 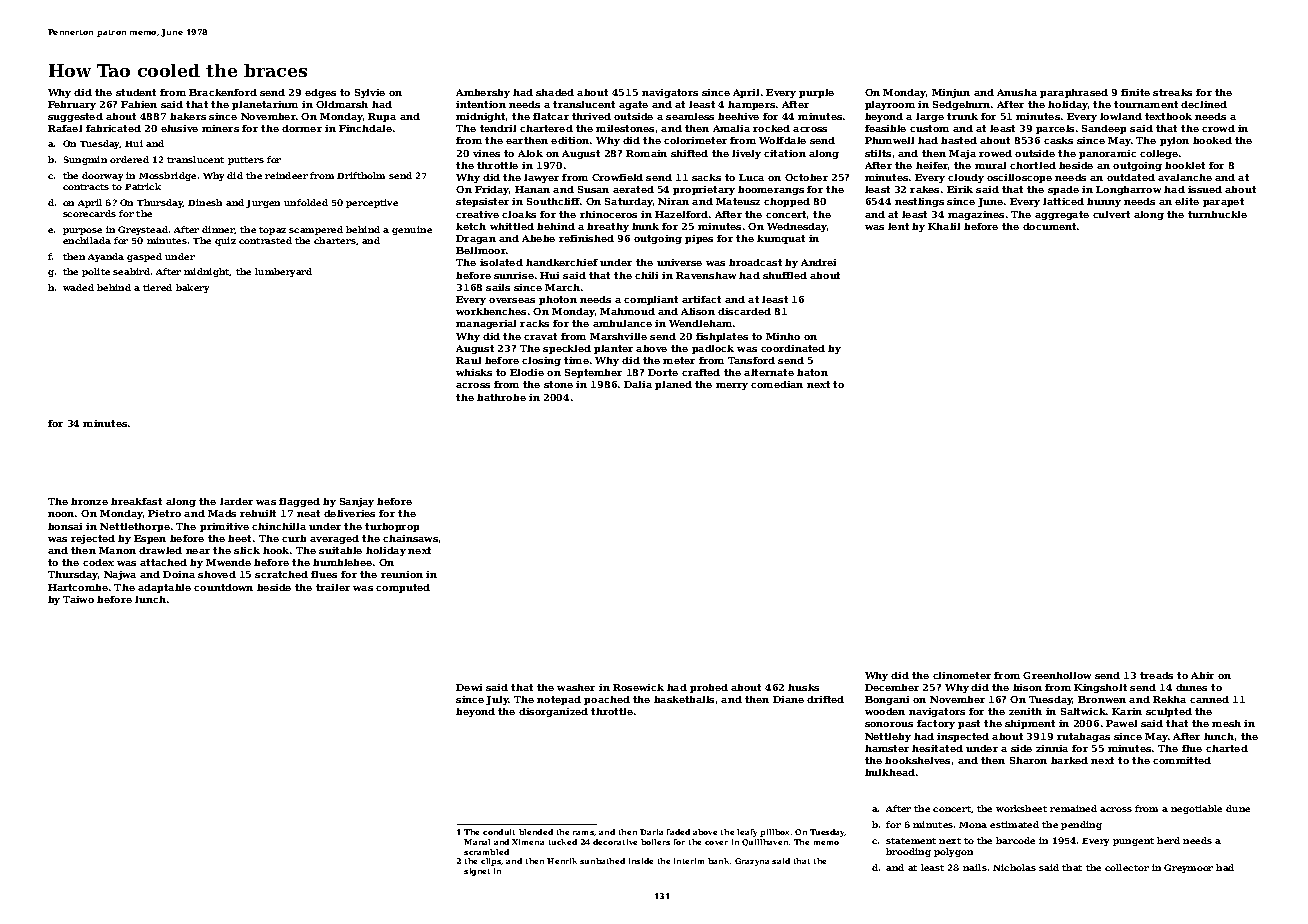 I want to click on Brackenford, so click(x=223, y=92).
